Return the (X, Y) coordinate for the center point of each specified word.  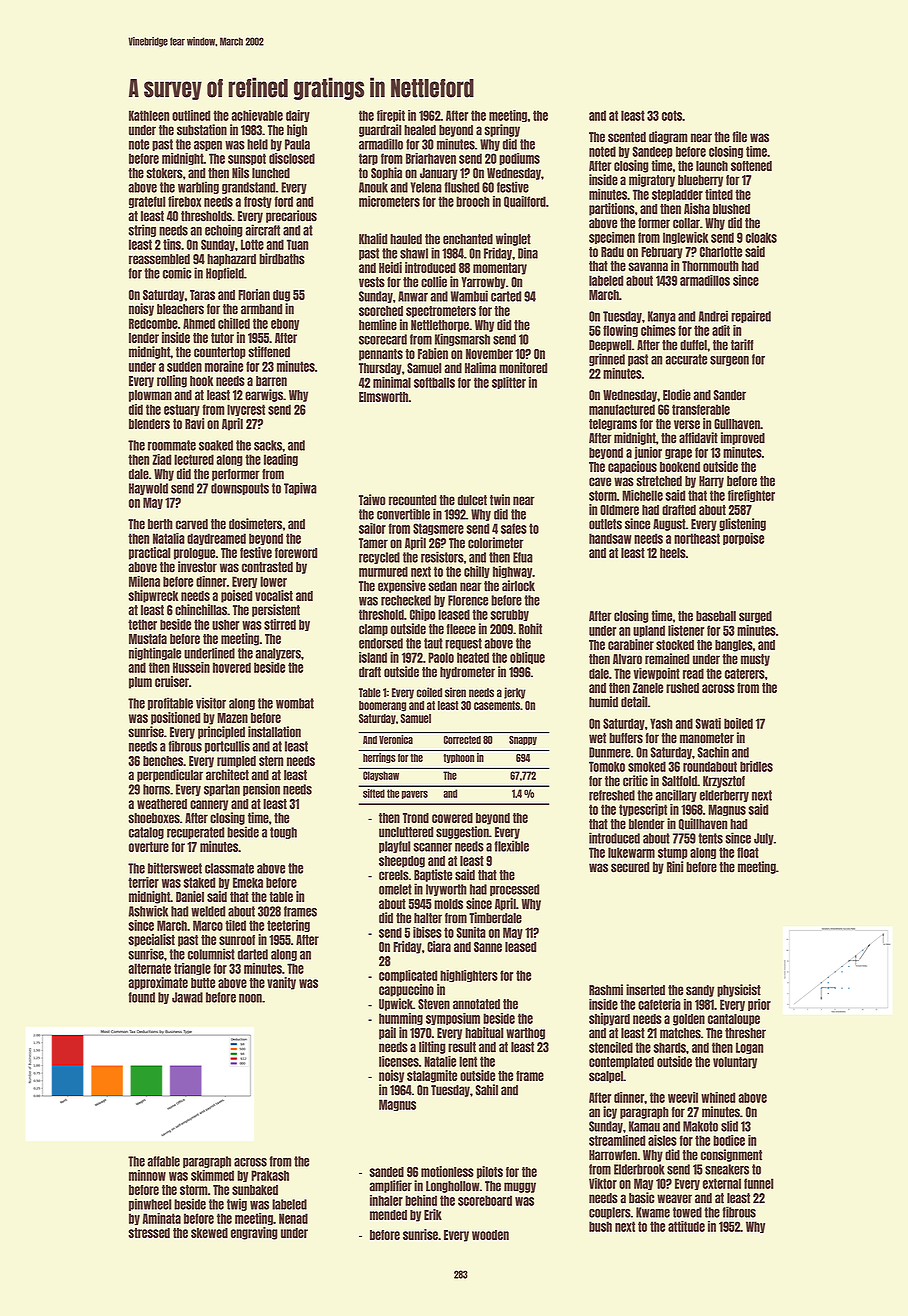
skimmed (212, 1175)
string (142, 230)
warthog (525, 1034)
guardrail (380, 130)
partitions (612, 209)
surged (755, 617)
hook (201, 381)
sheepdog (402, 862)
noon (250, 998)
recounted (412, 500)
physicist (739, 990)
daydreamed (216, 539)
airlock (518, 586)
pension (261, 789)
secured (630, 867)
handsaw (610, 538)
